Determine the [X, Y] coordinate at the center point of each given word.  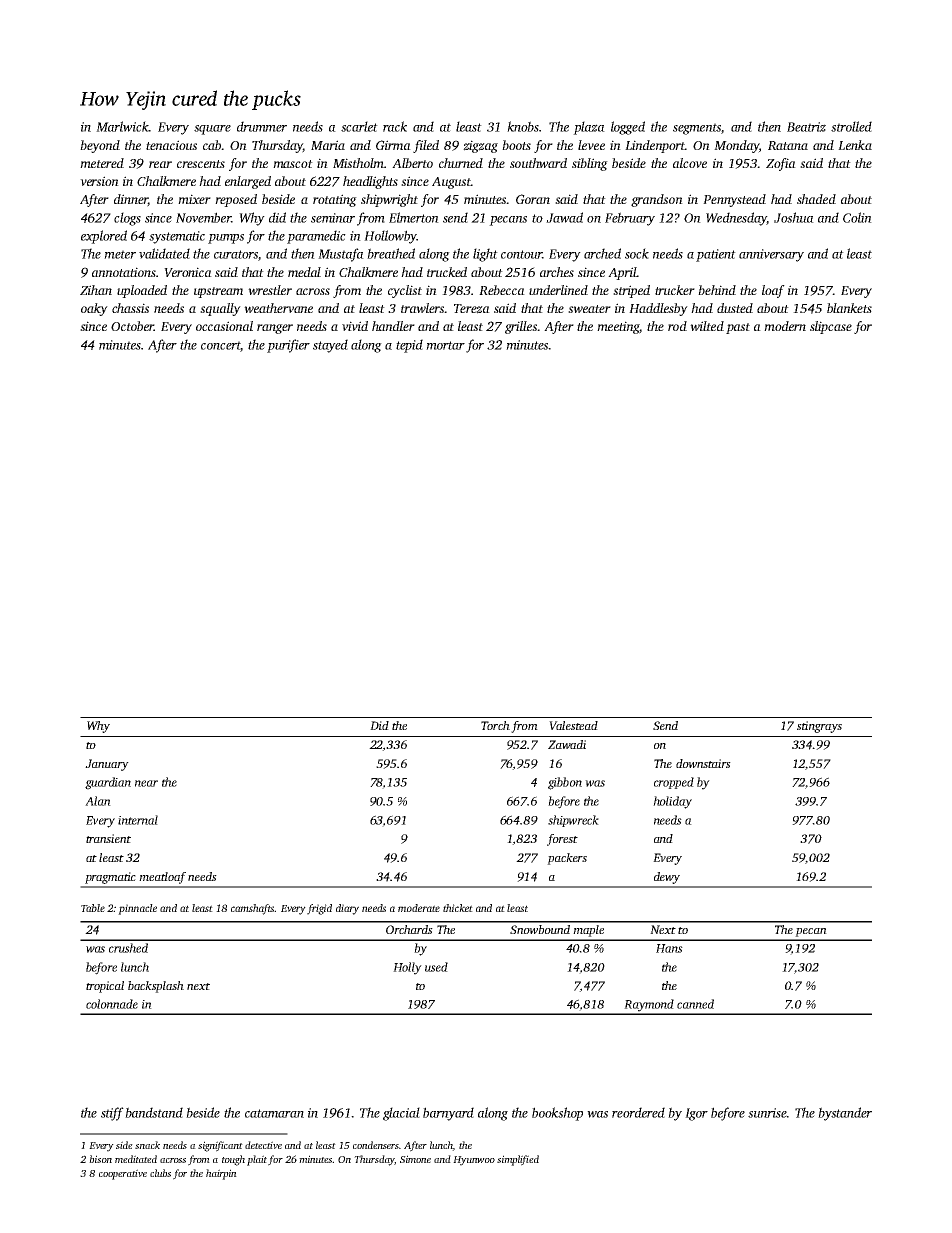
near [146, 783]
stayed [330, 346]
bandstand [154, 1112]
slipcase [831, 327]
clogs [127, 219]
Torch [495, 725]
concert [221, 346]
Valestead [573, 725]
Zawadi [567, 744]
